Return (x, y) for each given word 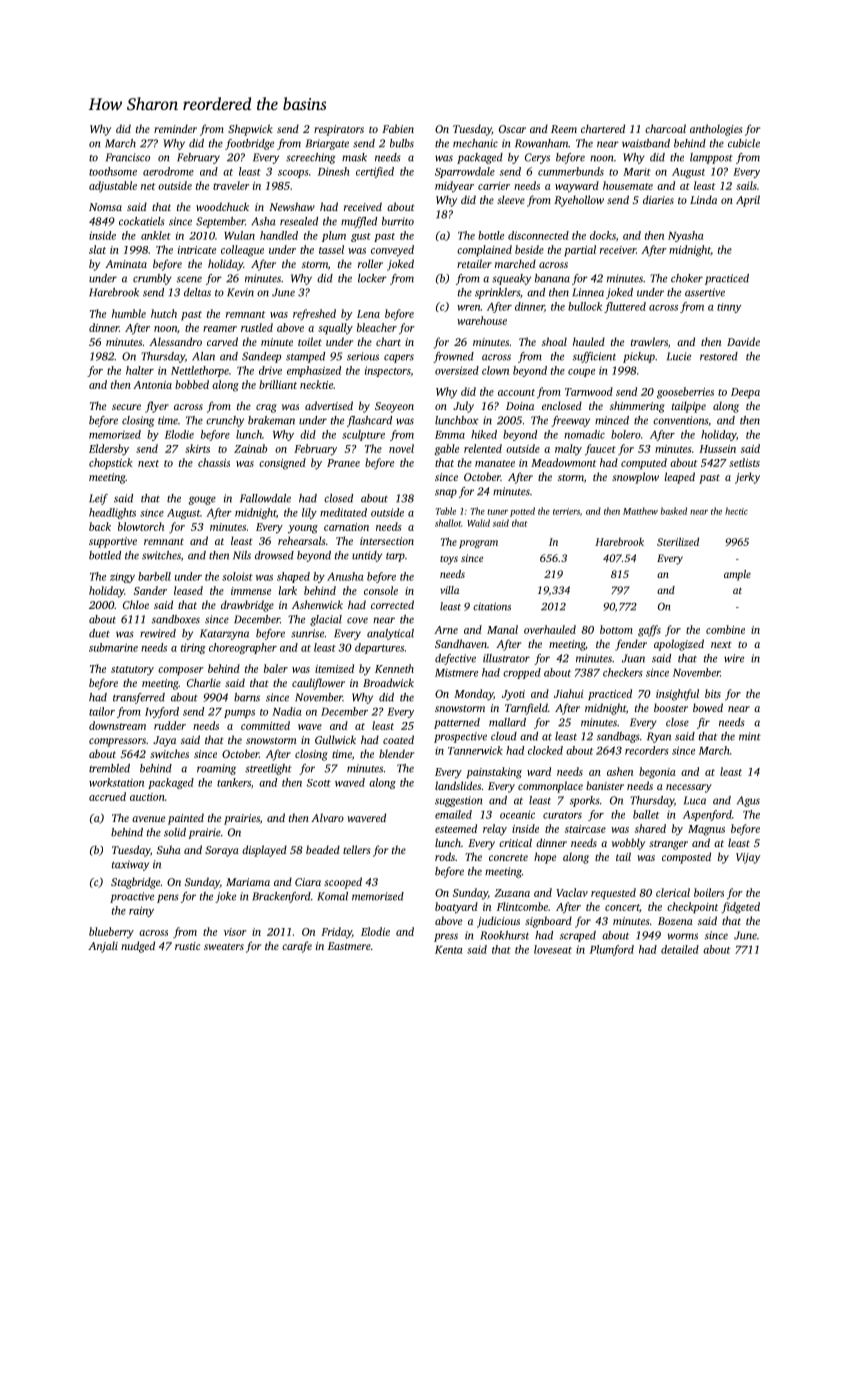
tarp (395, 557)
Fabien (398, 128)
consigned (282, 464)
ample (737, 575)
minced (612, 420)
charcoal (665, 128)
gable (446, 450)
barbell (154, 576)
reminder (175, 128)
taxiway (130, 865)
